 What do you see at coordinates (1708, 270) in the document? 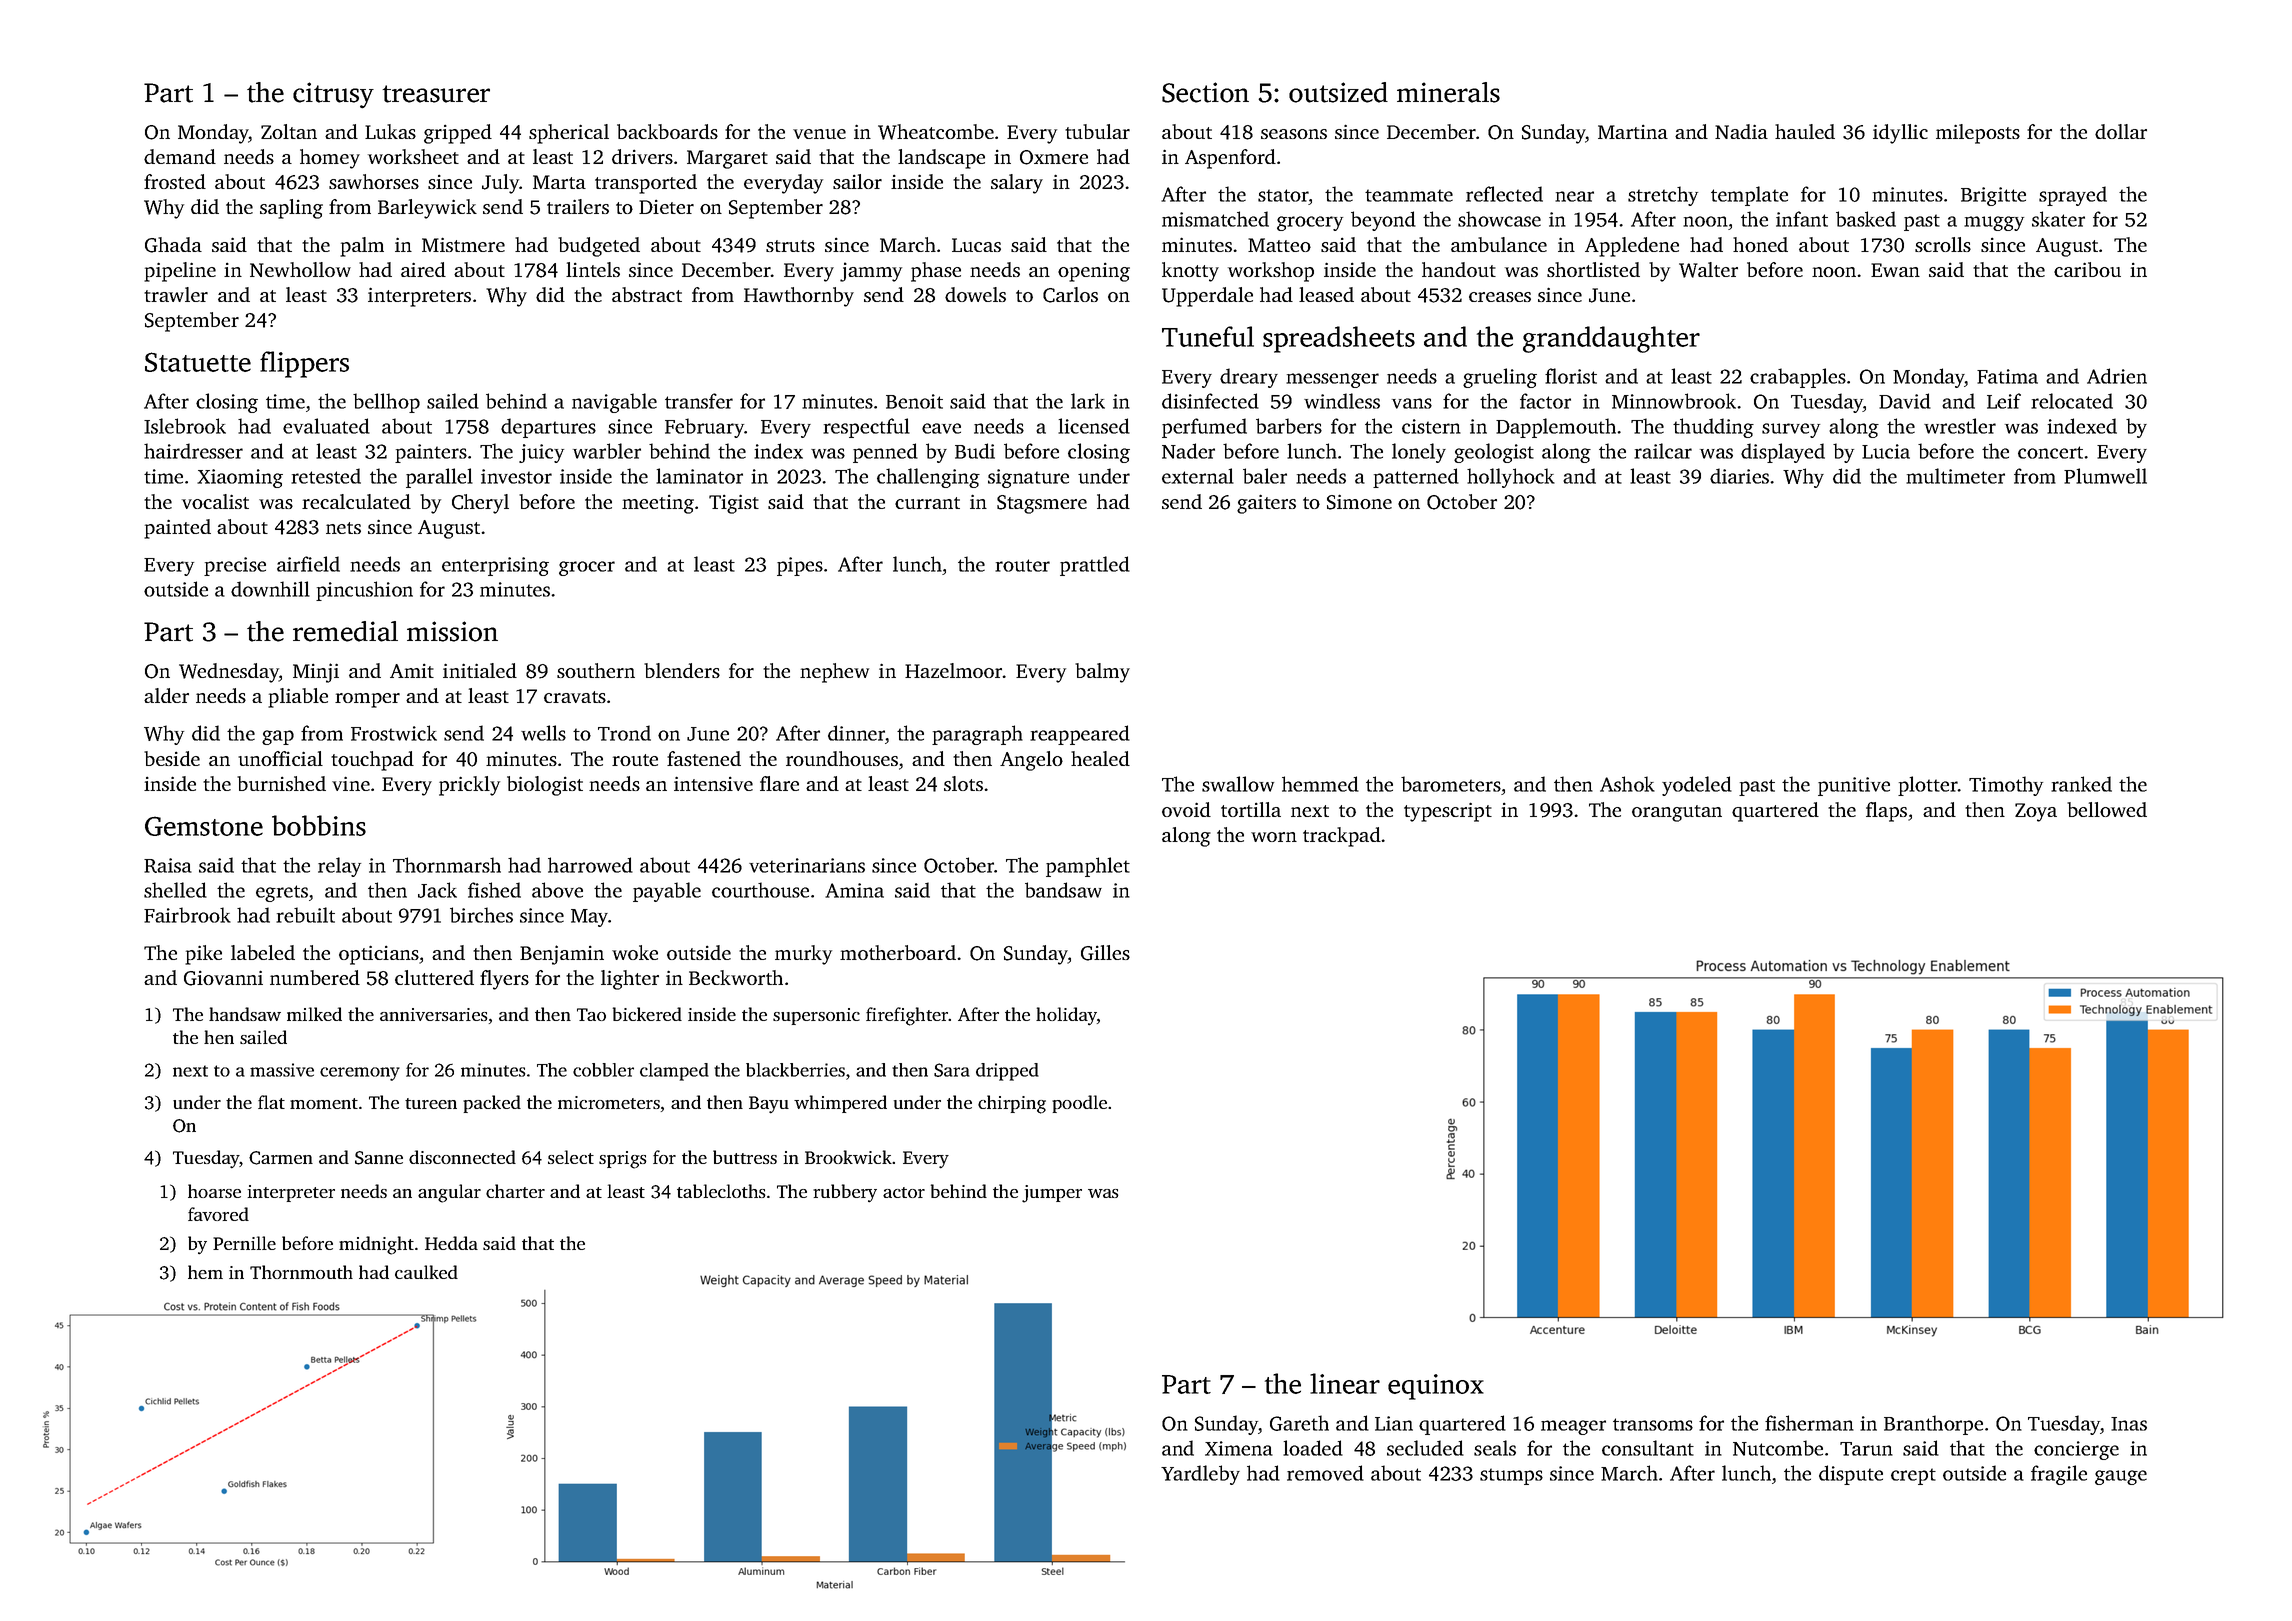
I see `Walter` at bounding box center [1708, 270].
